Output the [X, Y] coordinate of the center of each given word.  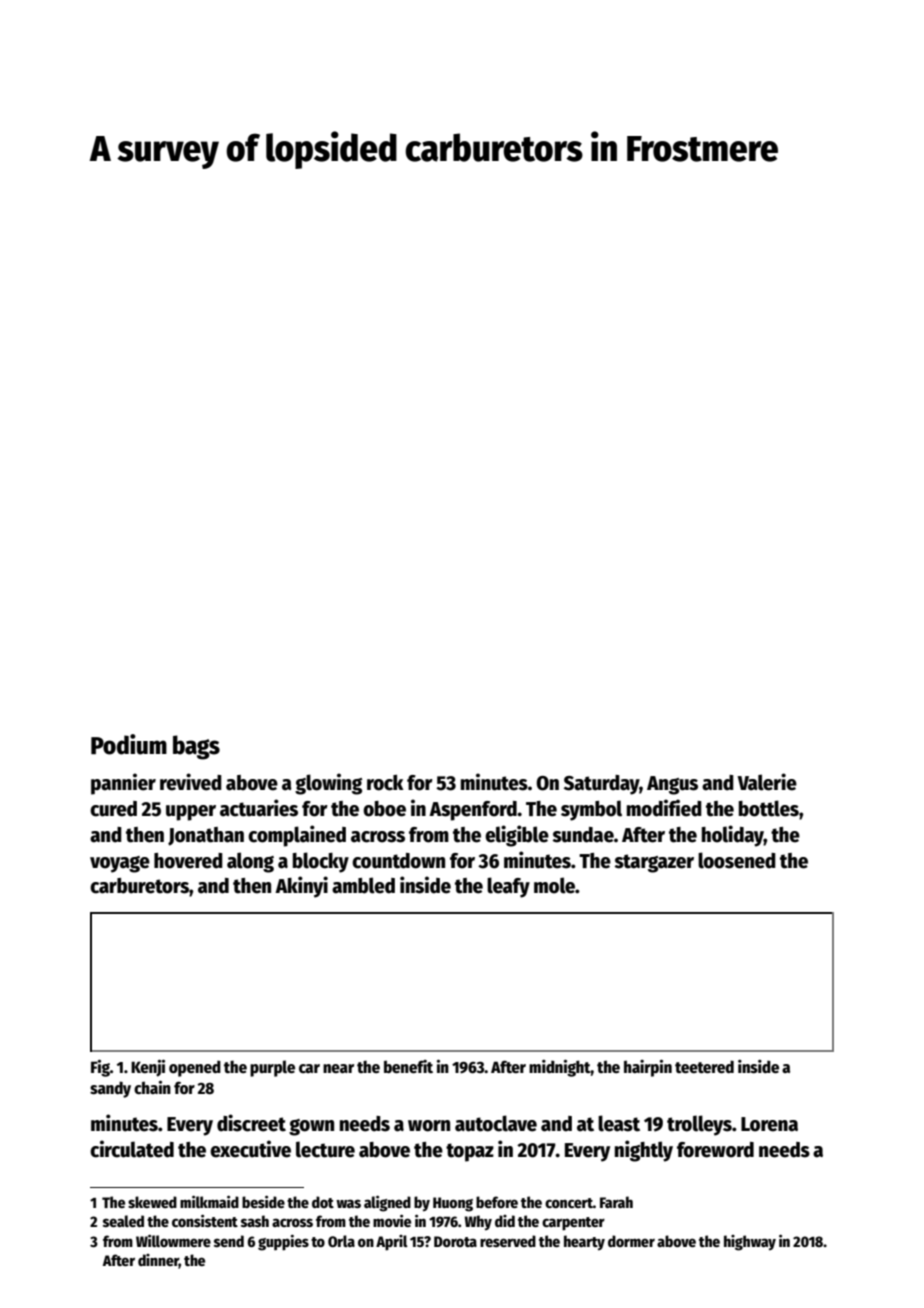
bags [196, 747]
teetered [704, 1067]
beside [263, 1201]
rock [385, 783]
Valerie [767, 782]
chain [152, 1087]
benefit [408, 1067]
